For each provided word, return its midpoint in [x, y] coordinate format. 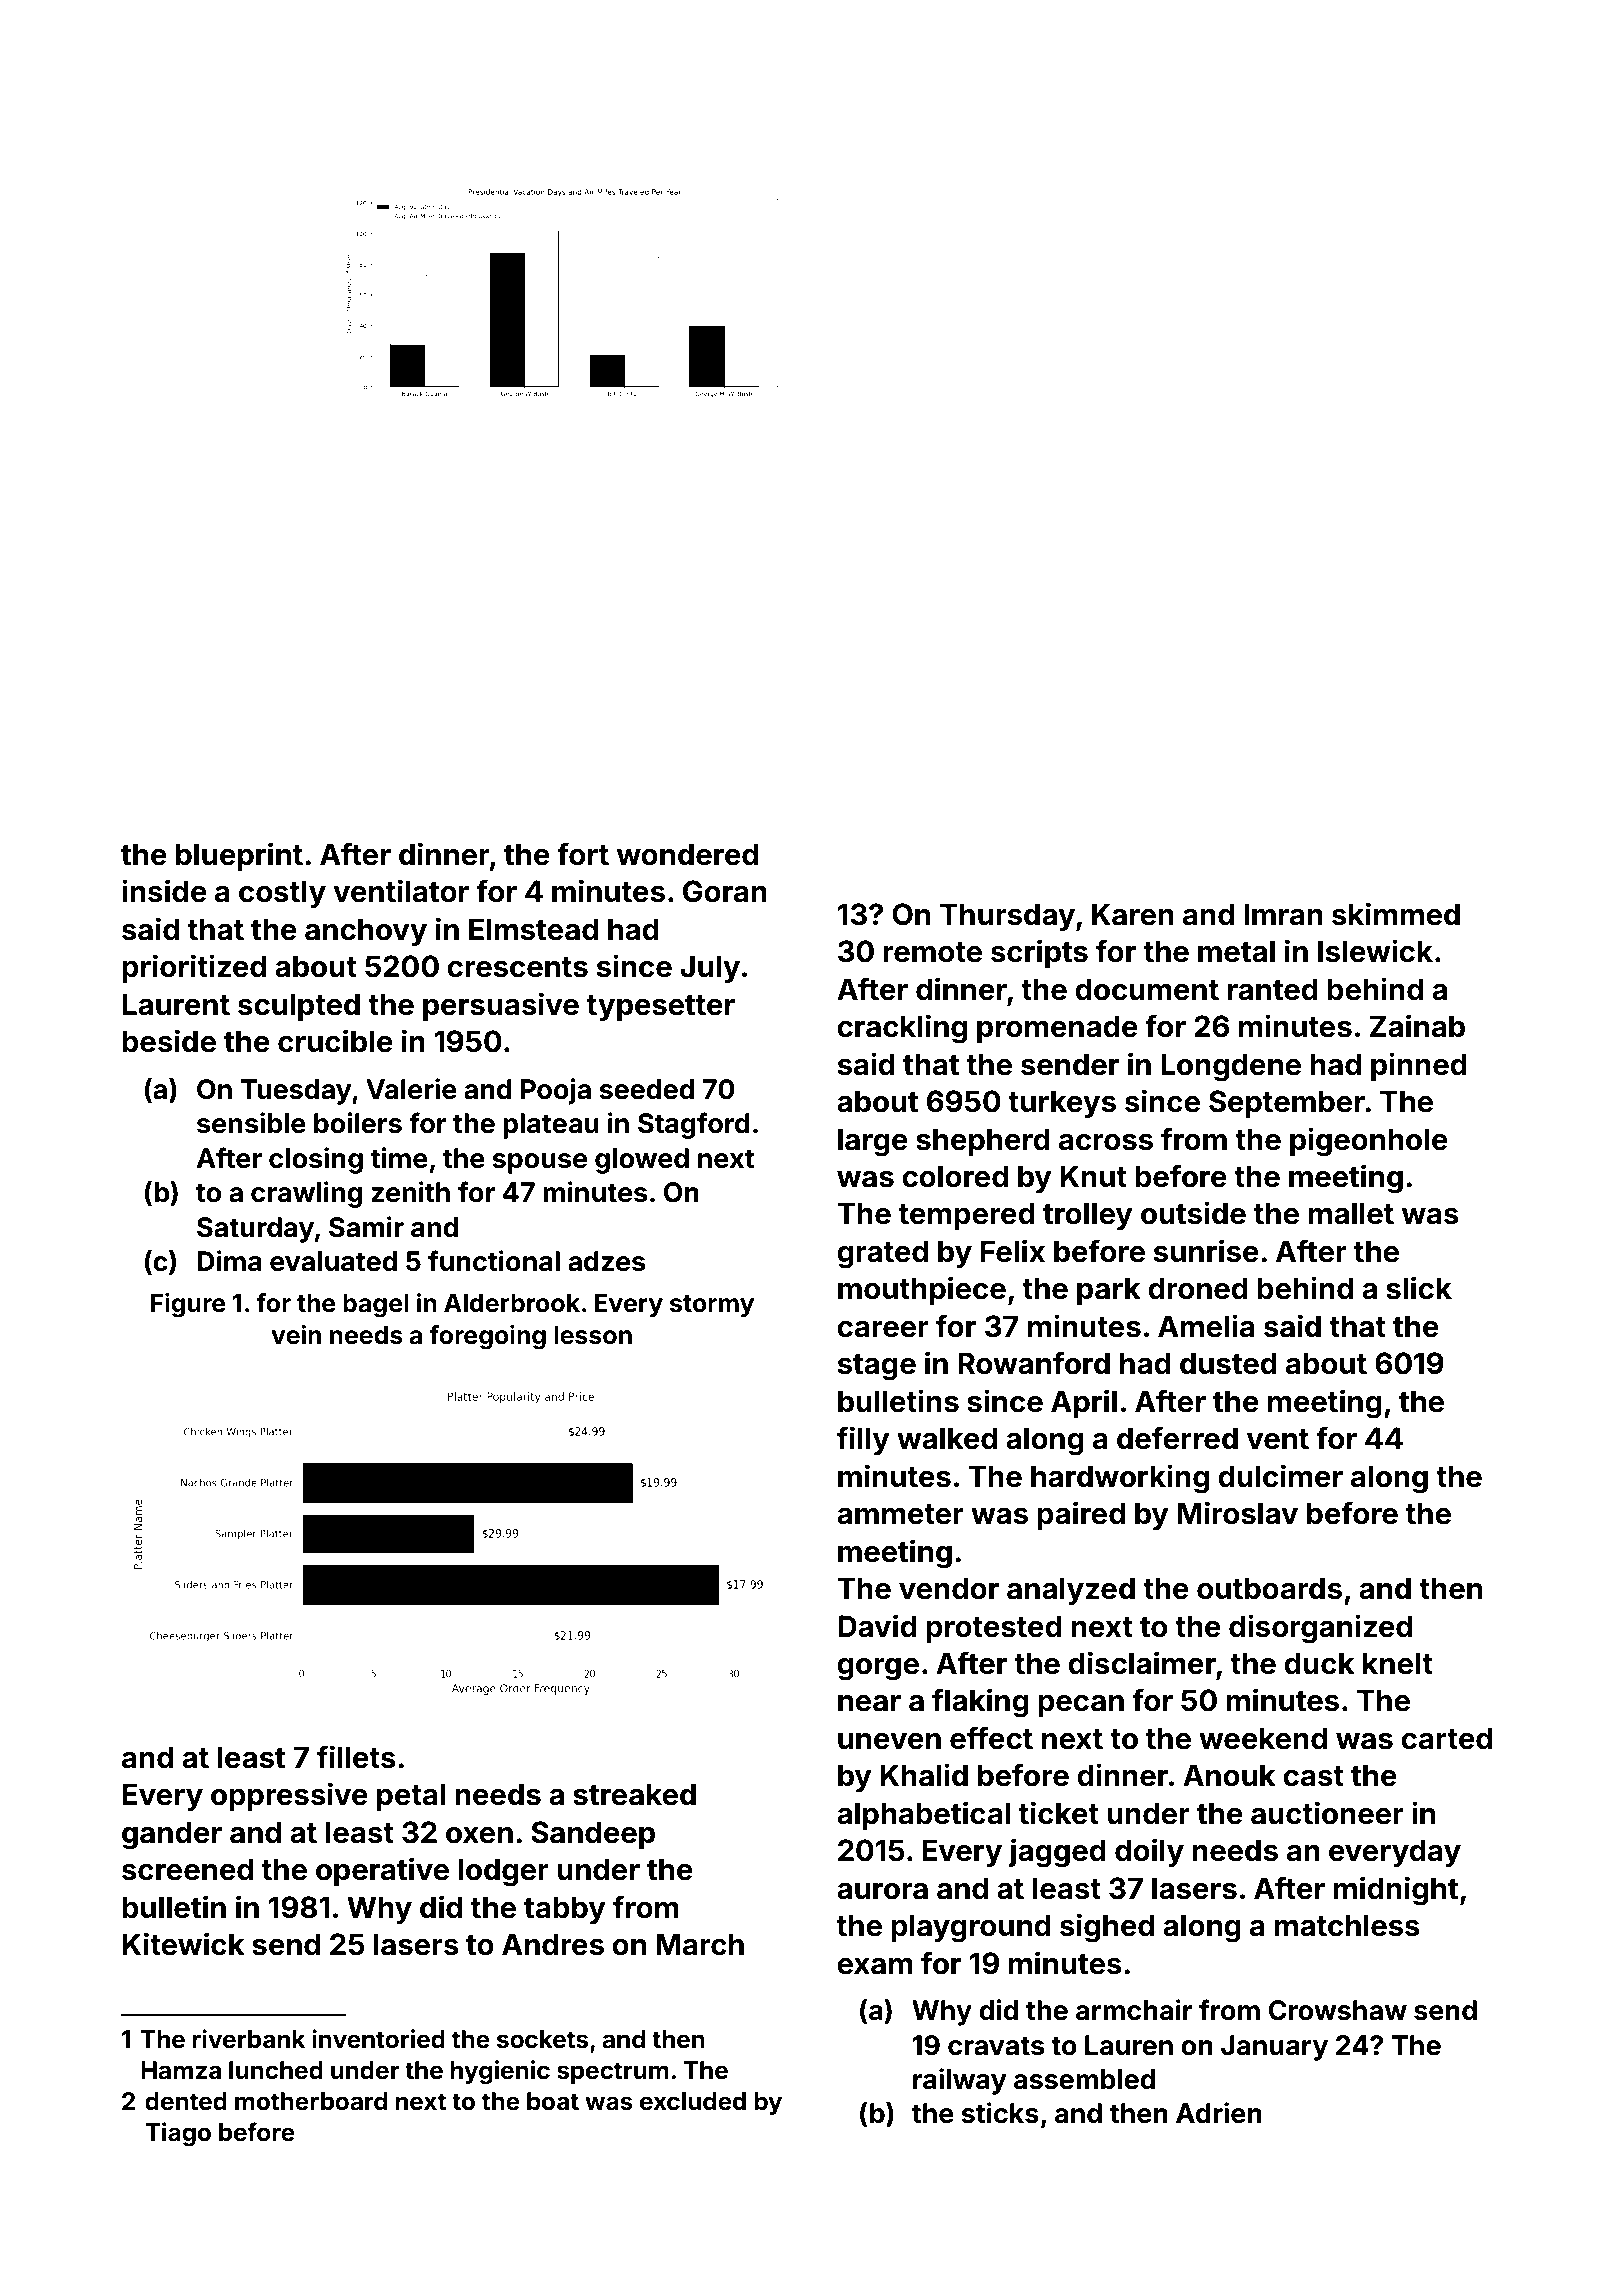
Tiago [178, 2134]
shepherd [983, 1142]
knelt [1398, 1663]
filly [863, 1440]
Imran [1283, 914]
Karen [1133, 914]
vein [296, 1335]
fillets [356, 1757]
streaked [634, 1794]
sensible [251, 1123]
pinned [1419, 1066]
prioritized [194, 968]
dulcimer [1280, 1476]
